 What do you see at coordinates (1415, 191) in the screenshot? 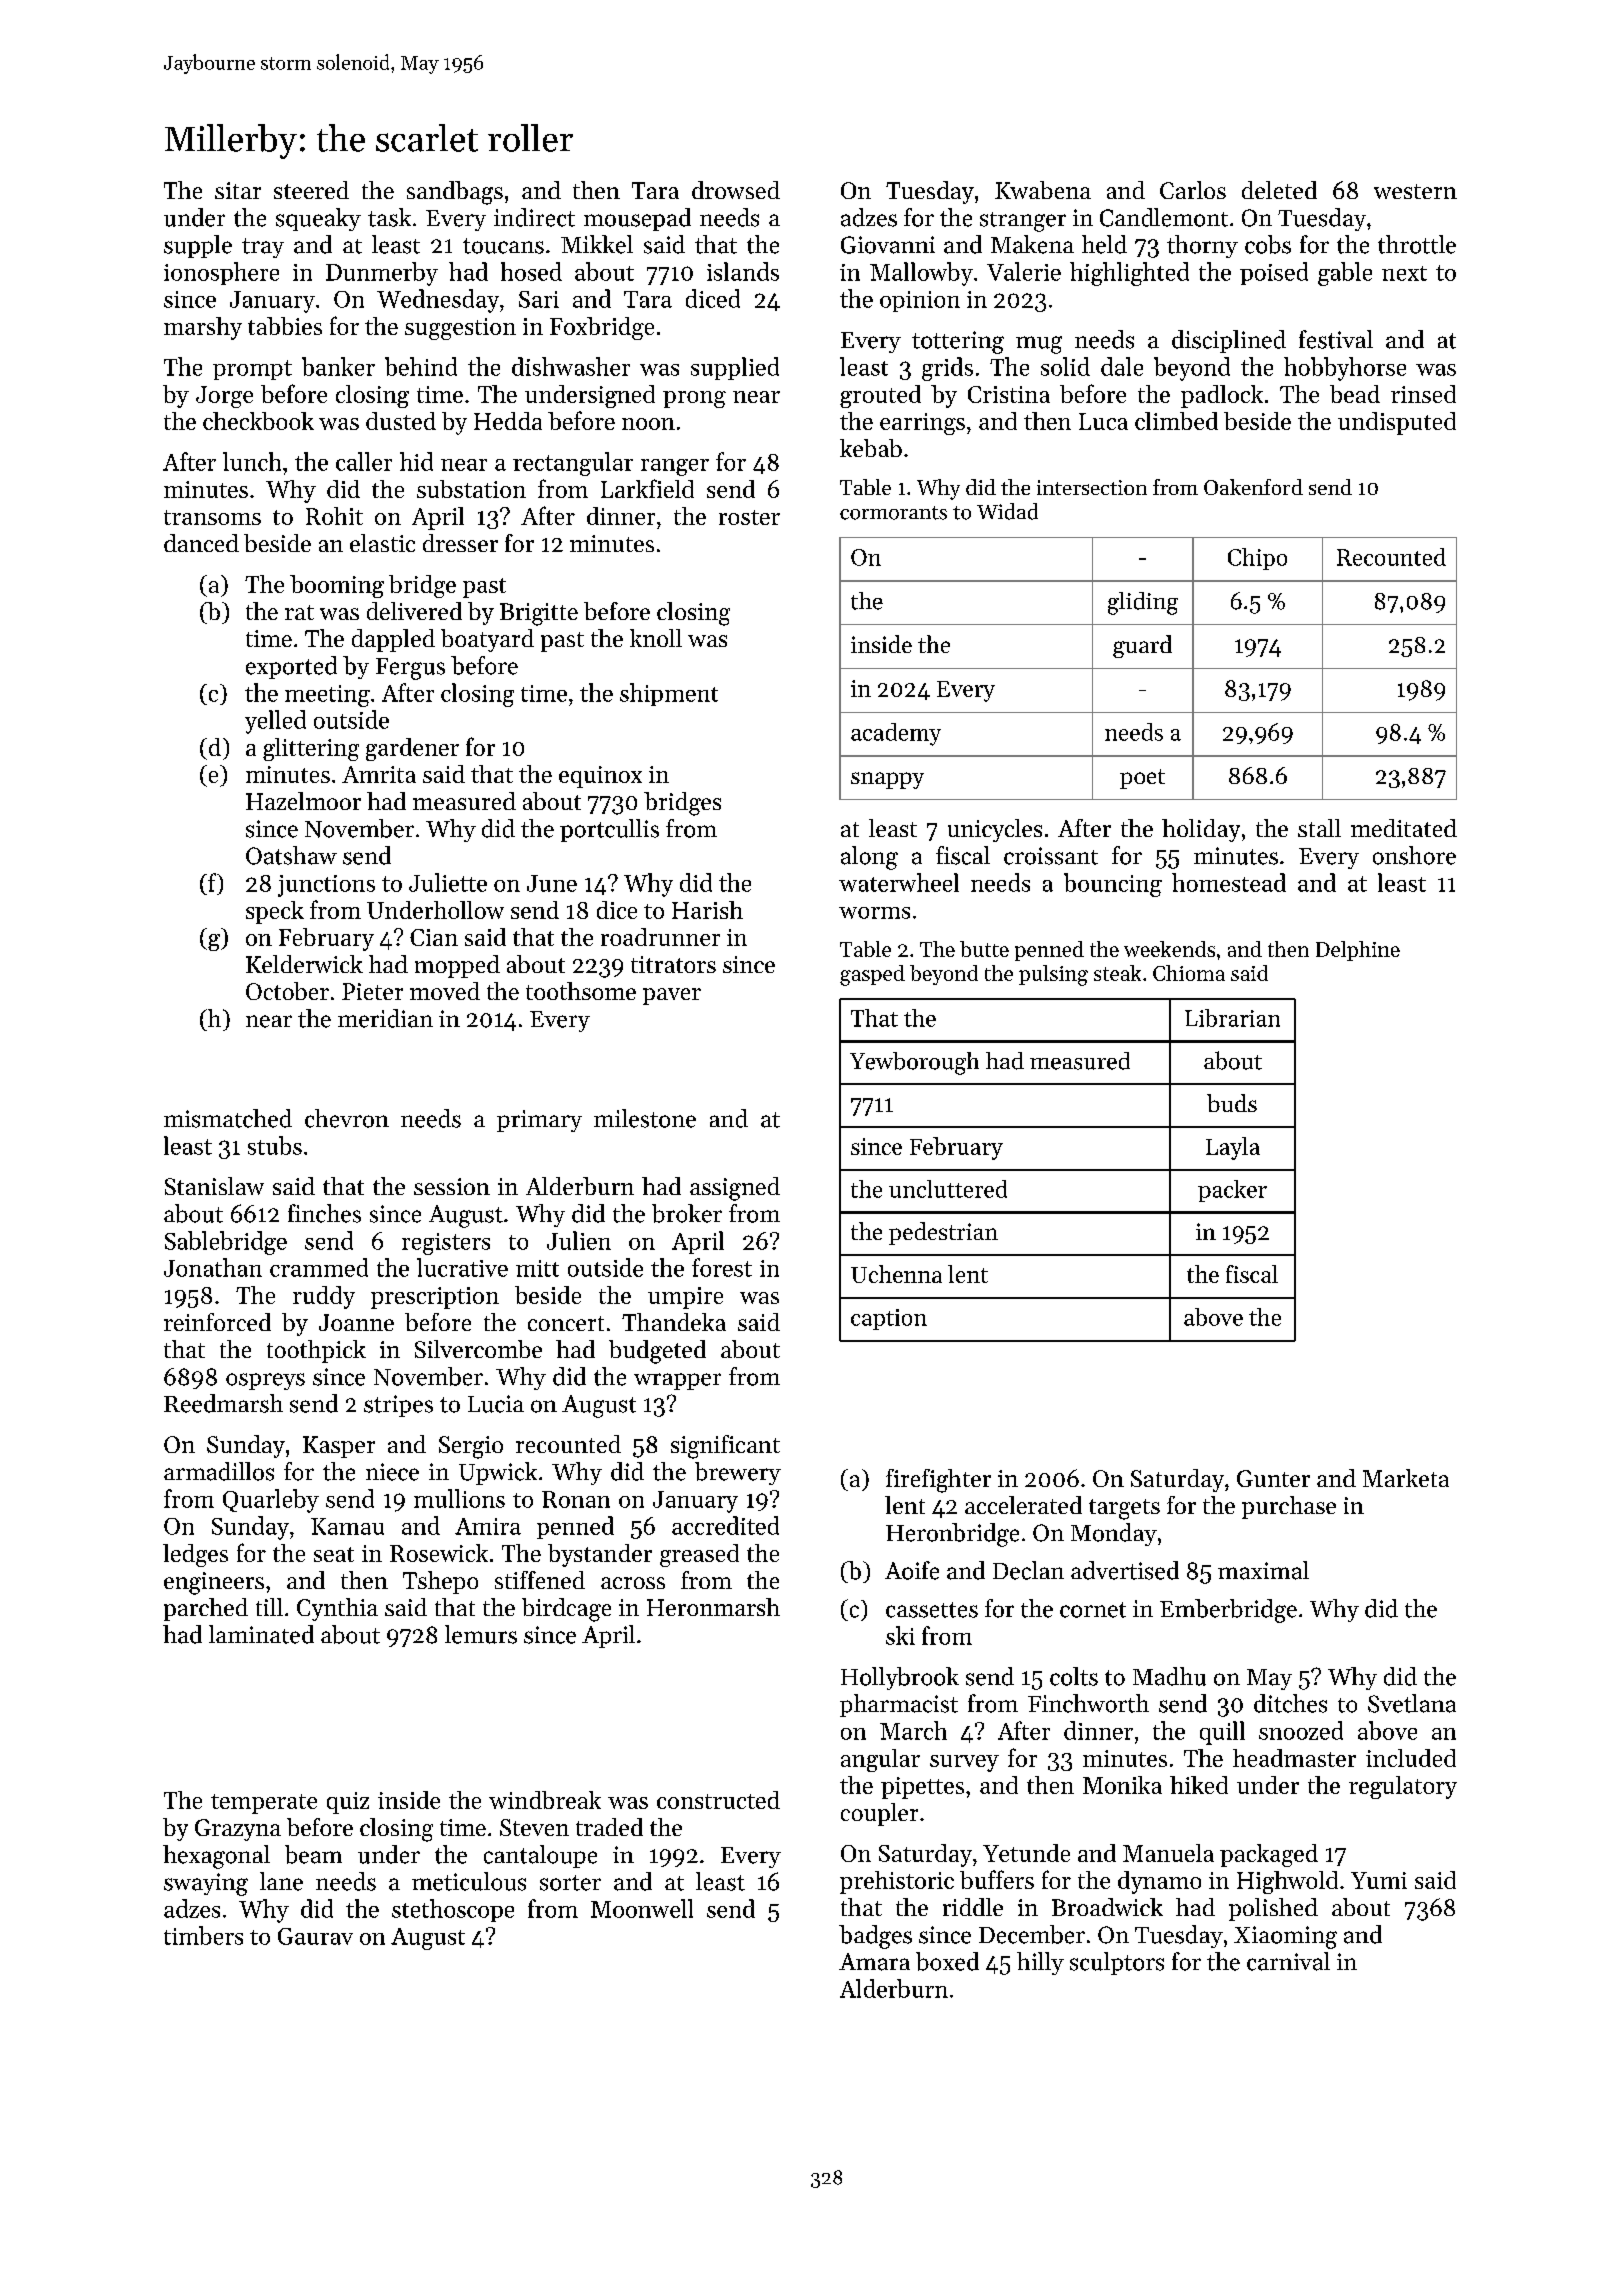
I see `western` at bounding box center [1415, 191].
